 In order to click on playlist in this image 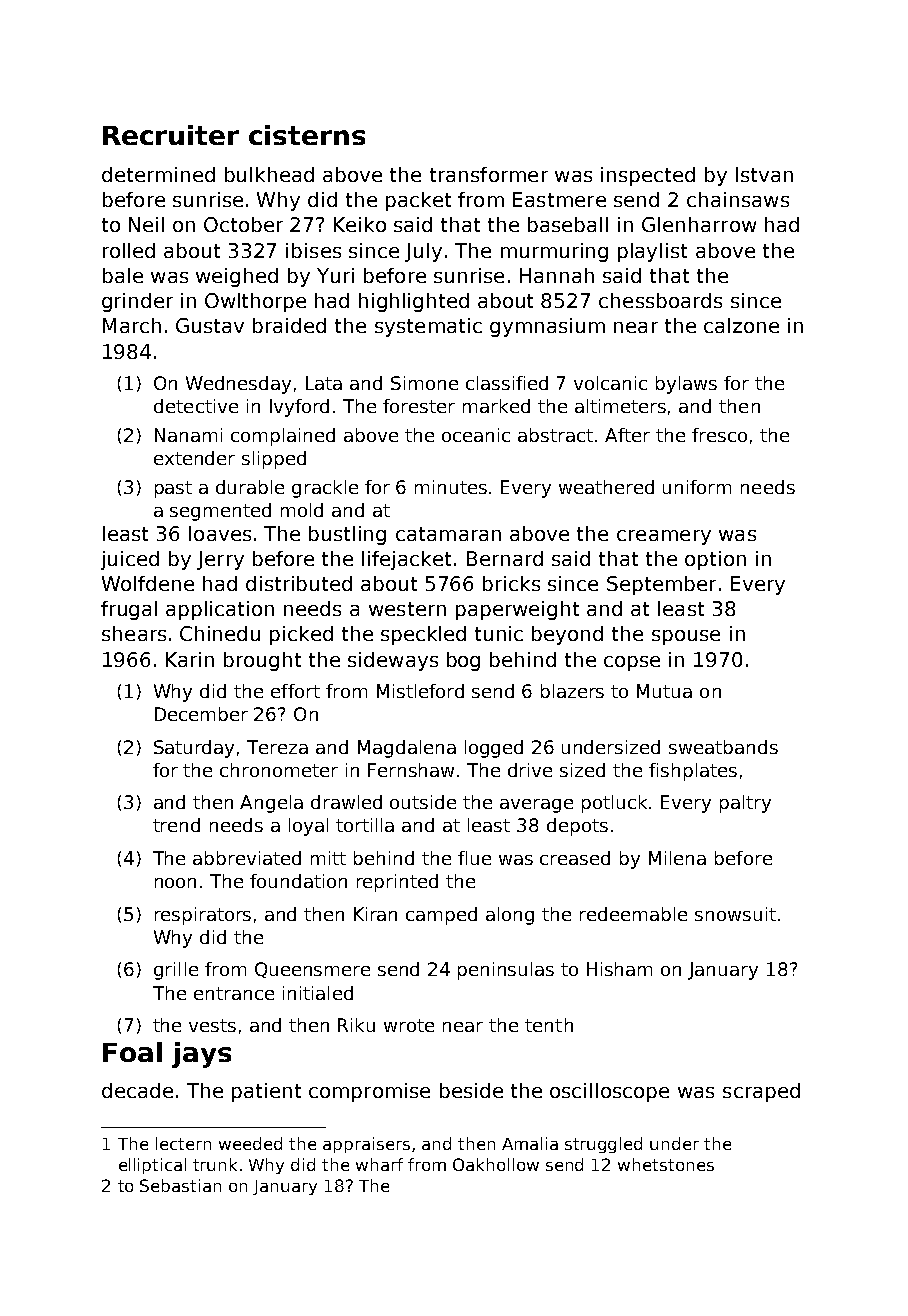, I will do `click(652, 252)`.
